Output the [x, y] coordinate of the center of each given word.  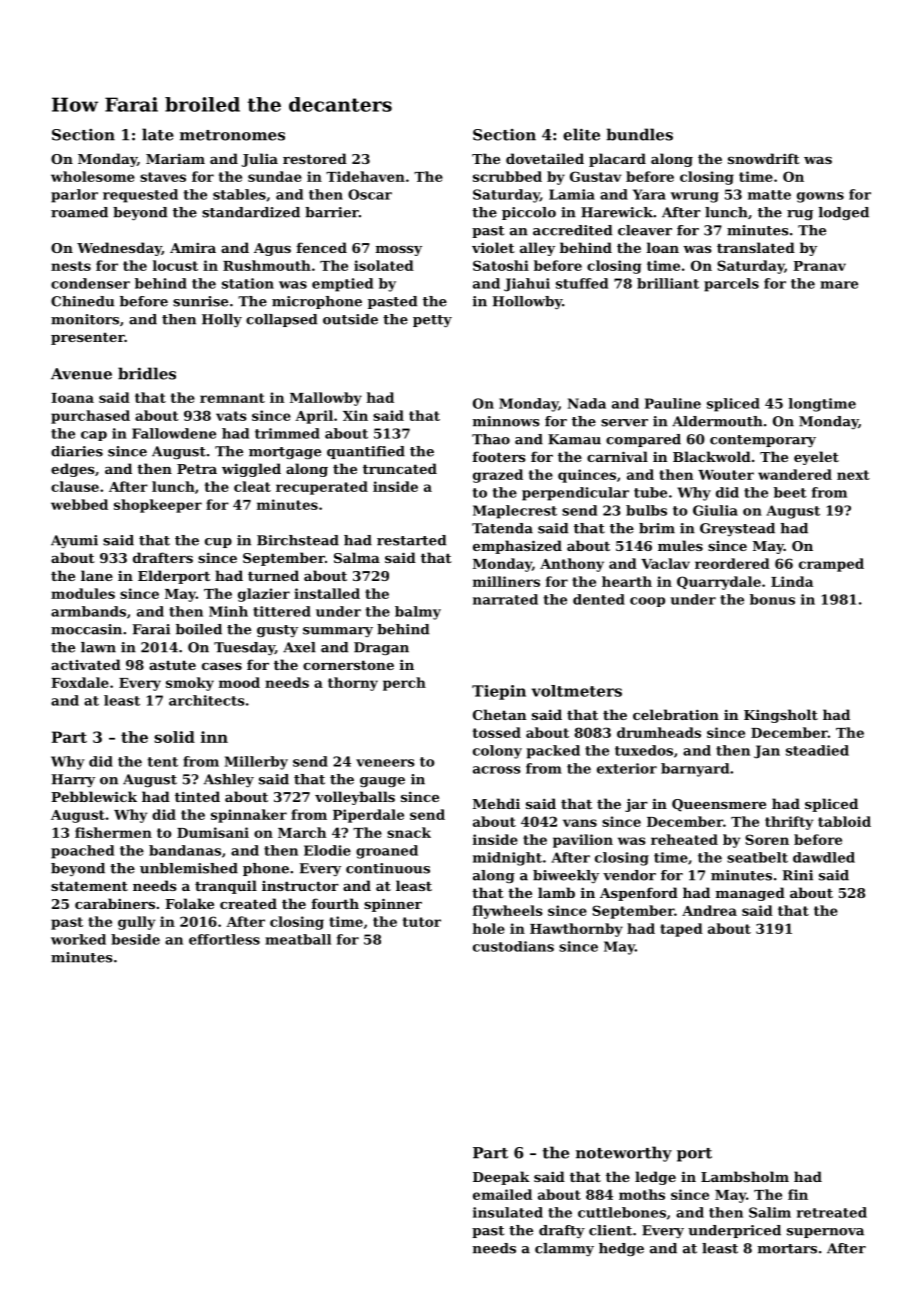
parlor [74, 196]
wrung [695, 197]
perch [404, 684]
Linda [792, 581]
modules [83, 593]
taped [681, 930]
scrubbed [507, 176]
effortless [224, 939]
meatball [298, 939]
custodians [513, 946]
